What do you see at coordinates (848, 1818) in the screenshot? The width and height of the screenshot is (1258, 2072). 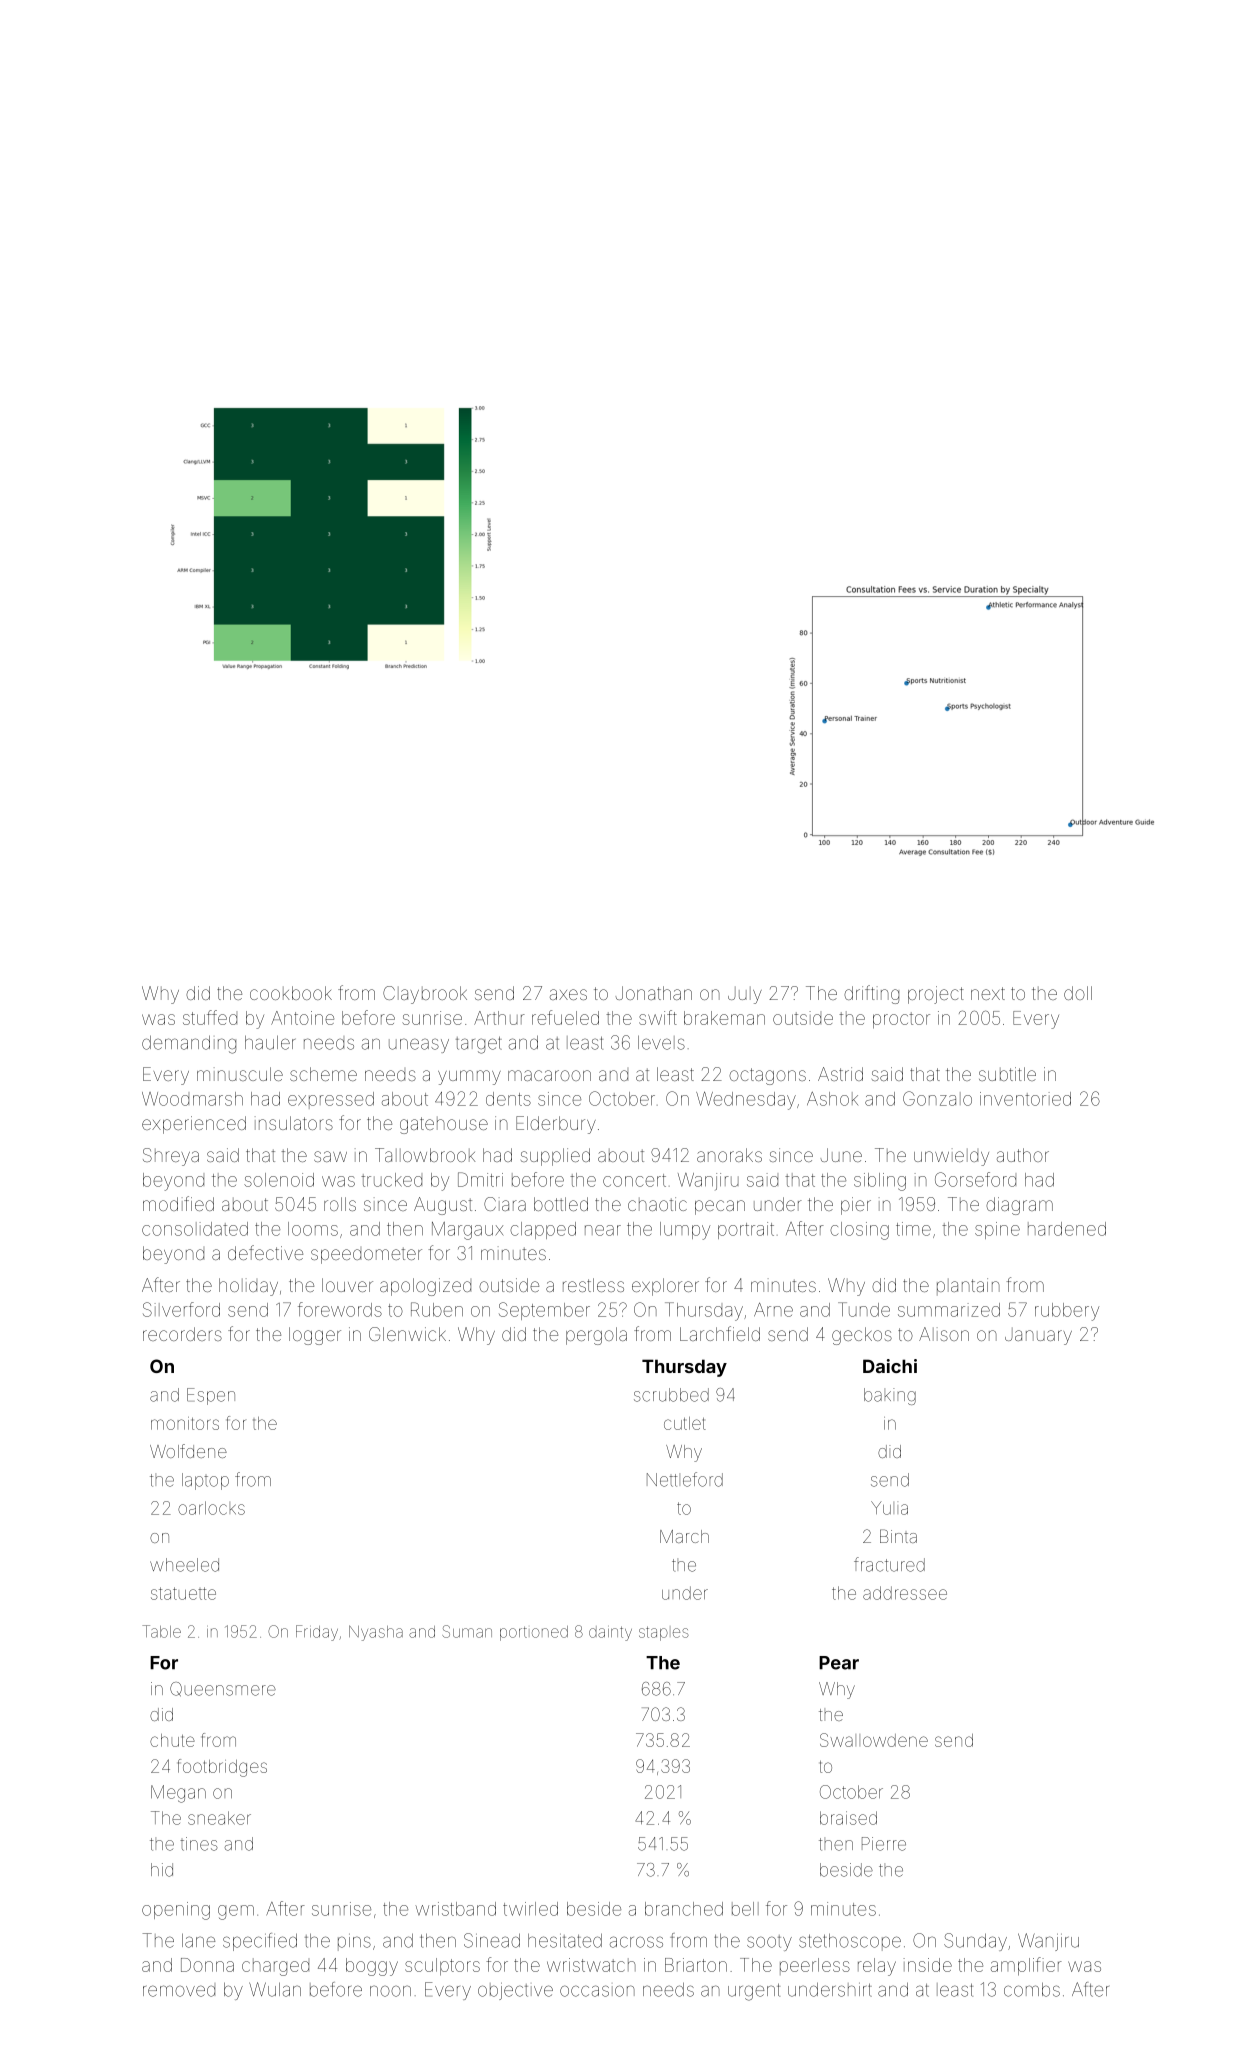 I see `braised` at bounding box center [848, 1818].
